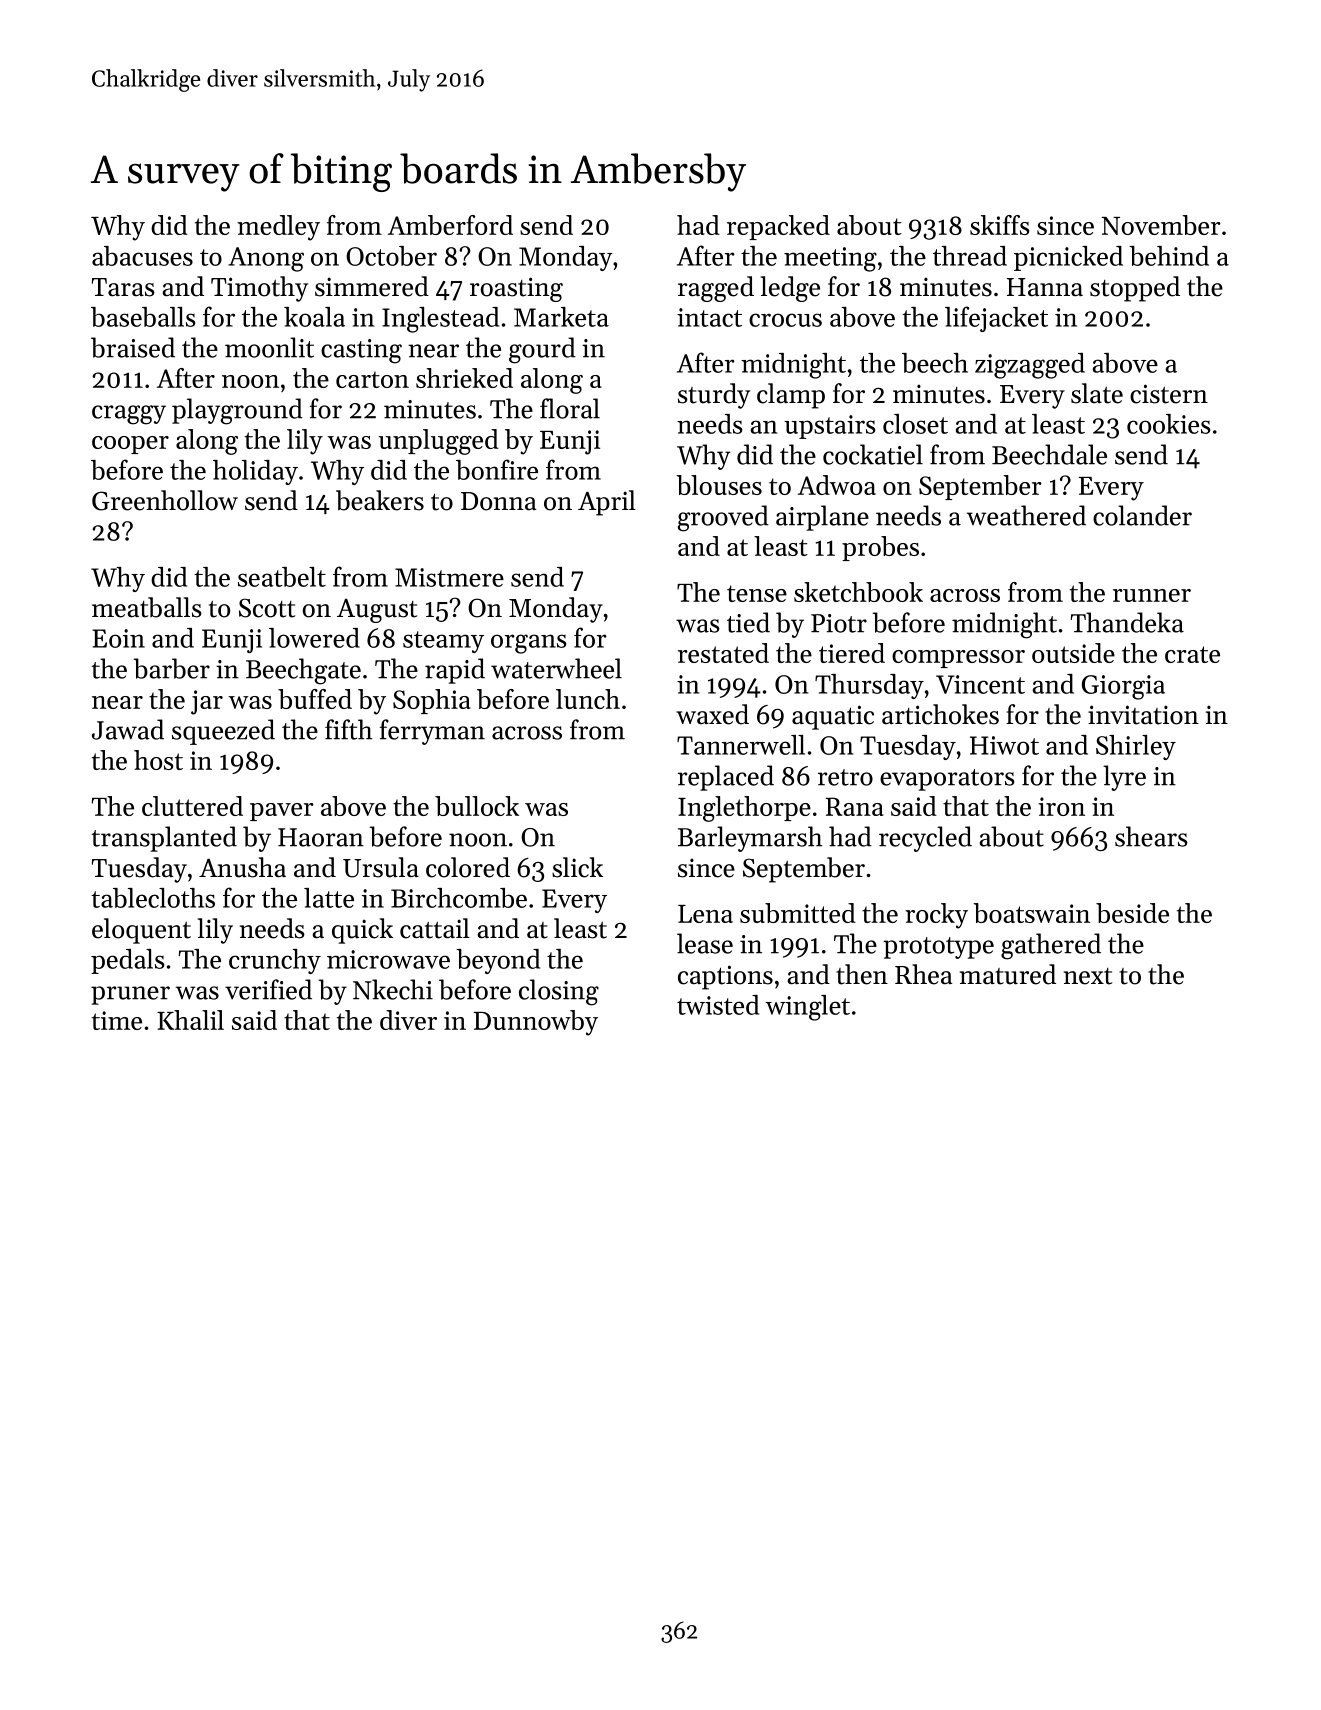 The width and height of the page is (1321, 1710). What do you see at coordinates (833, 717) in the page?
I see `aquatic` at bounding box center [833, 717].
